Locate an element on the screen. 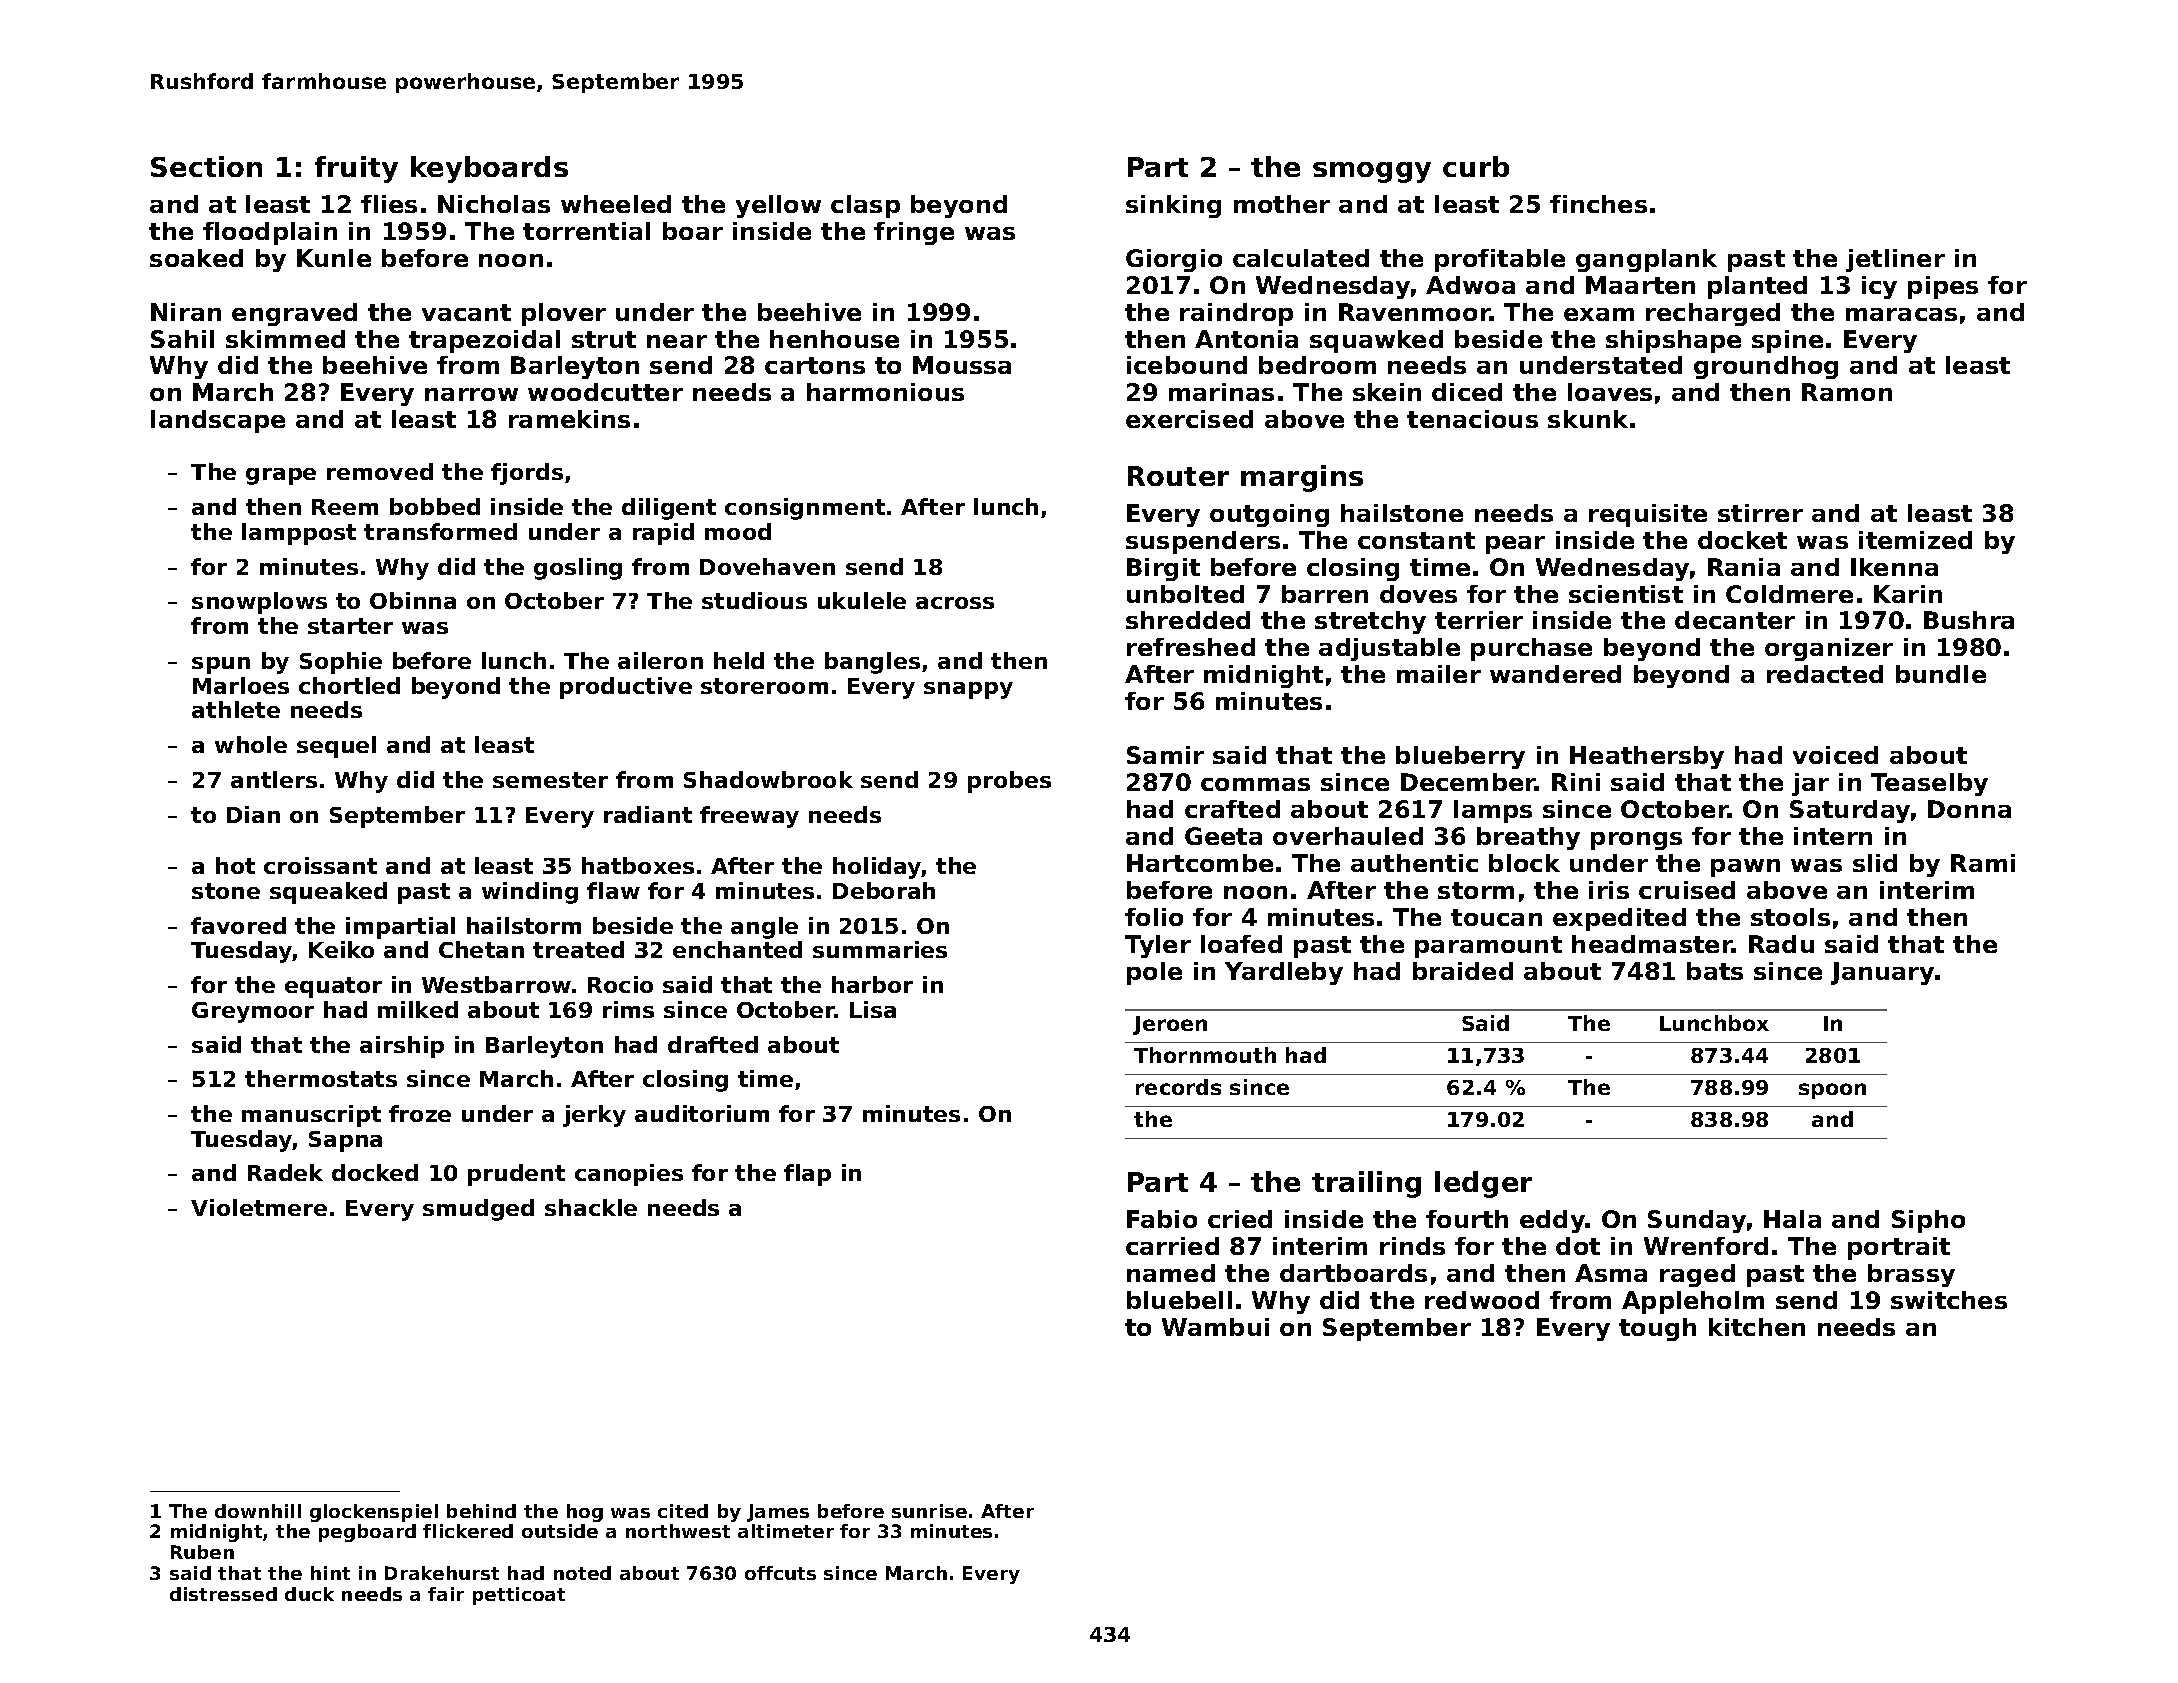 This screenshot has height=1683, width=2178. Radu is located at coordinates (1781, 944).
